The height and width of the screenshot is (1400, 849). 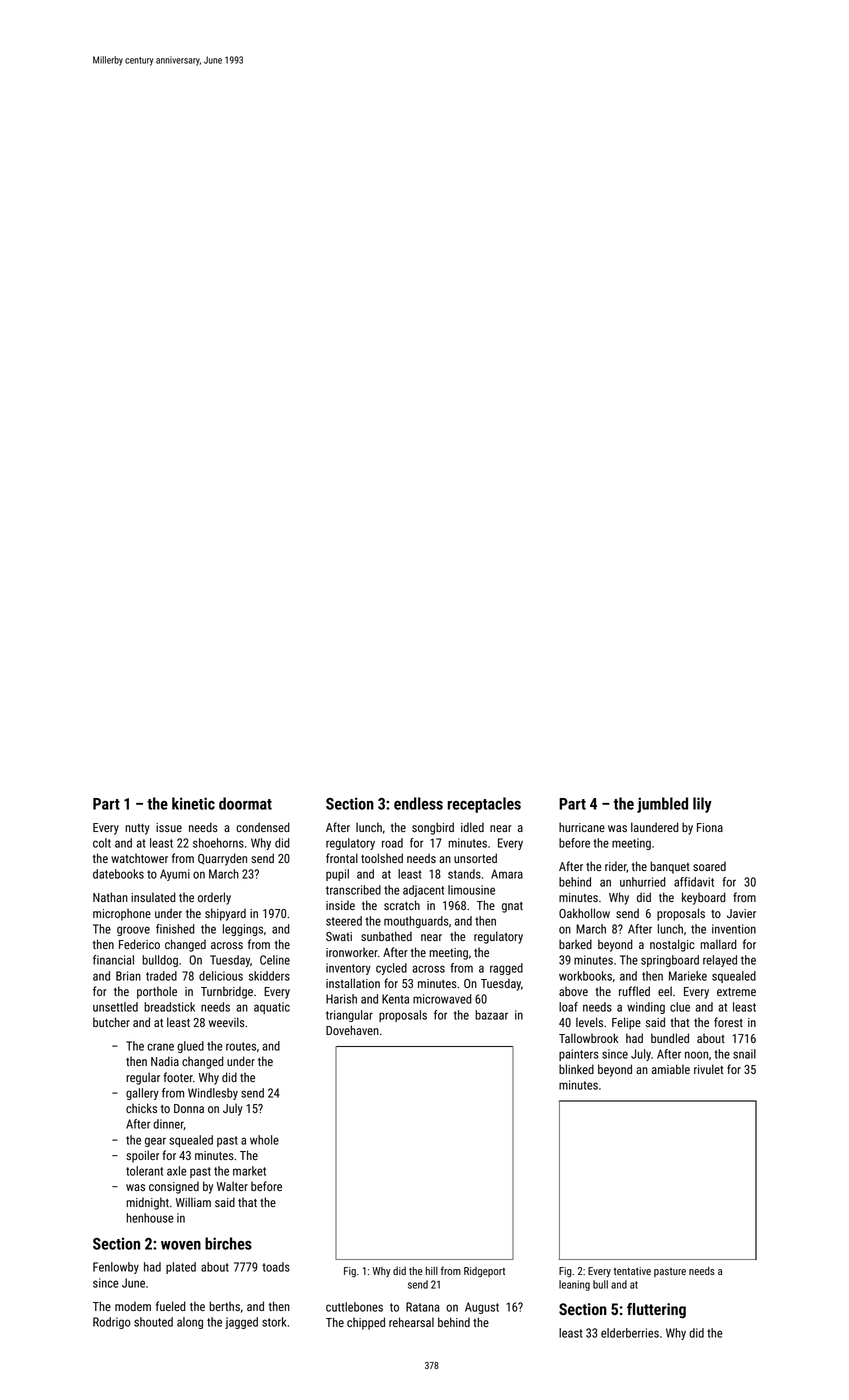 What do you see at coordinates (704, 898) in the screenshot?
I see `keyboard` at bounding box center [704, 898].
